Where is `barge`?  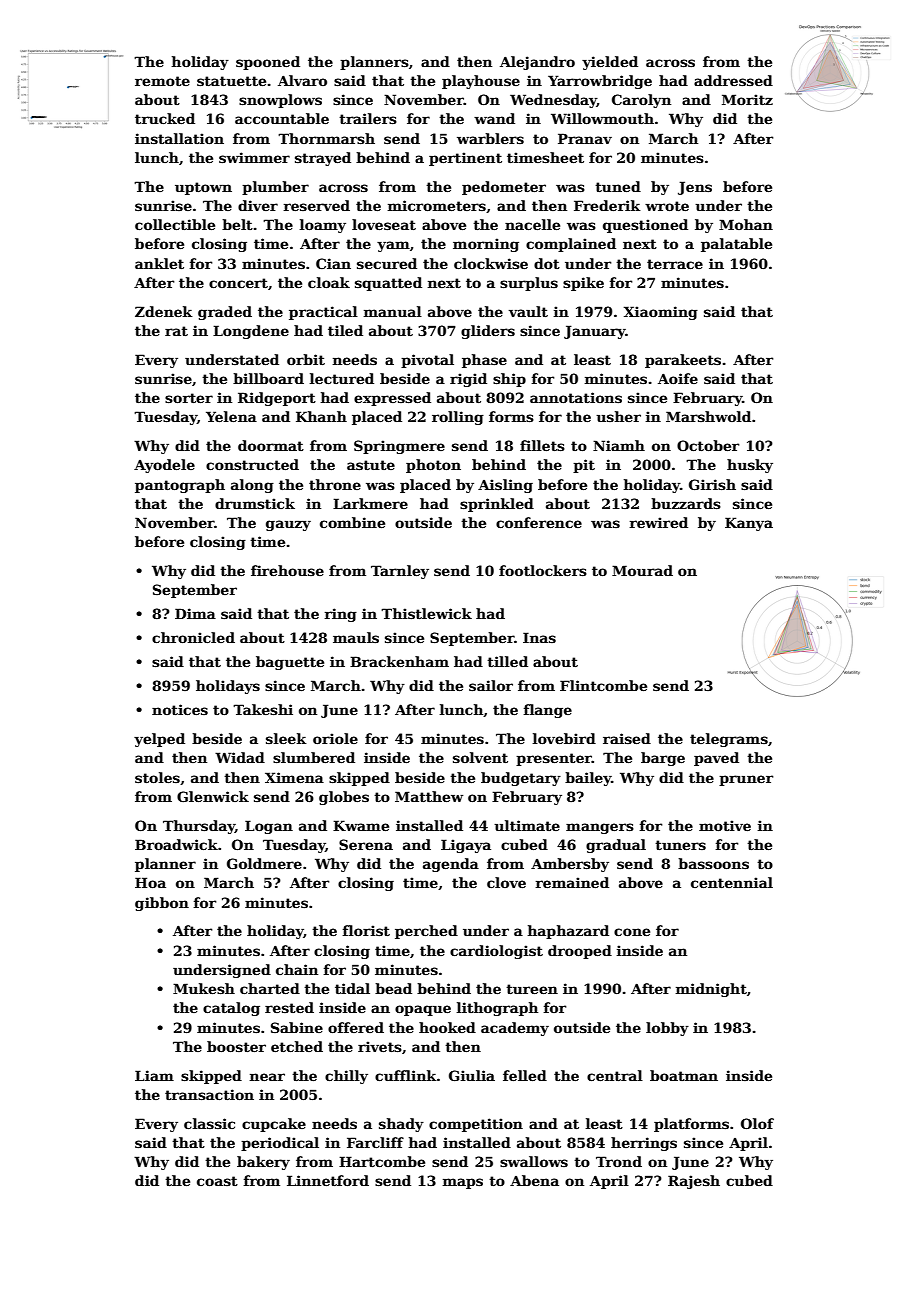 barge is located at coordinates (663, 759).
